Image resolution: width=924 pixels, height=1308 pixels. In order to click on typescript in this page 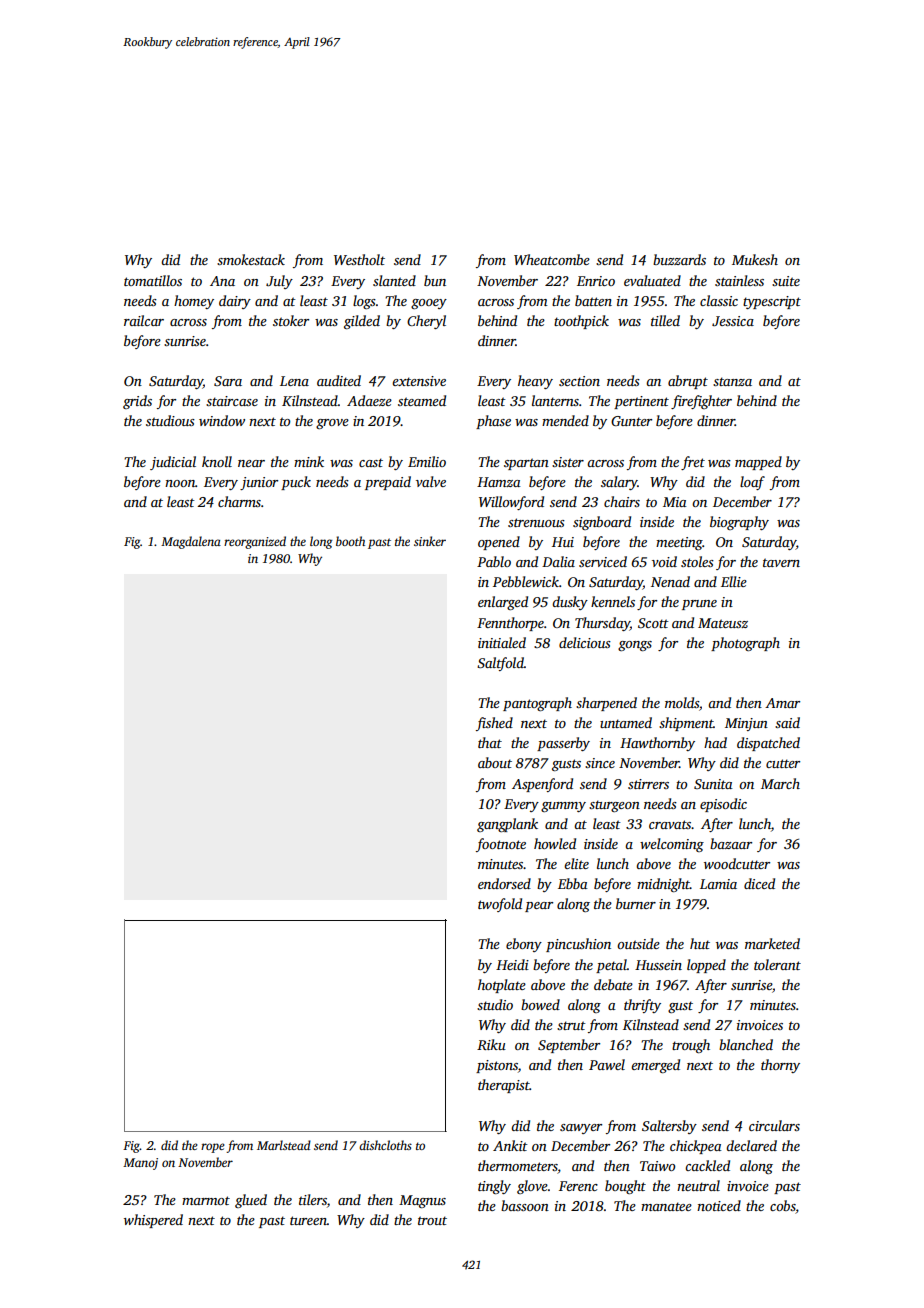, I will do `click(772, 302)`.
